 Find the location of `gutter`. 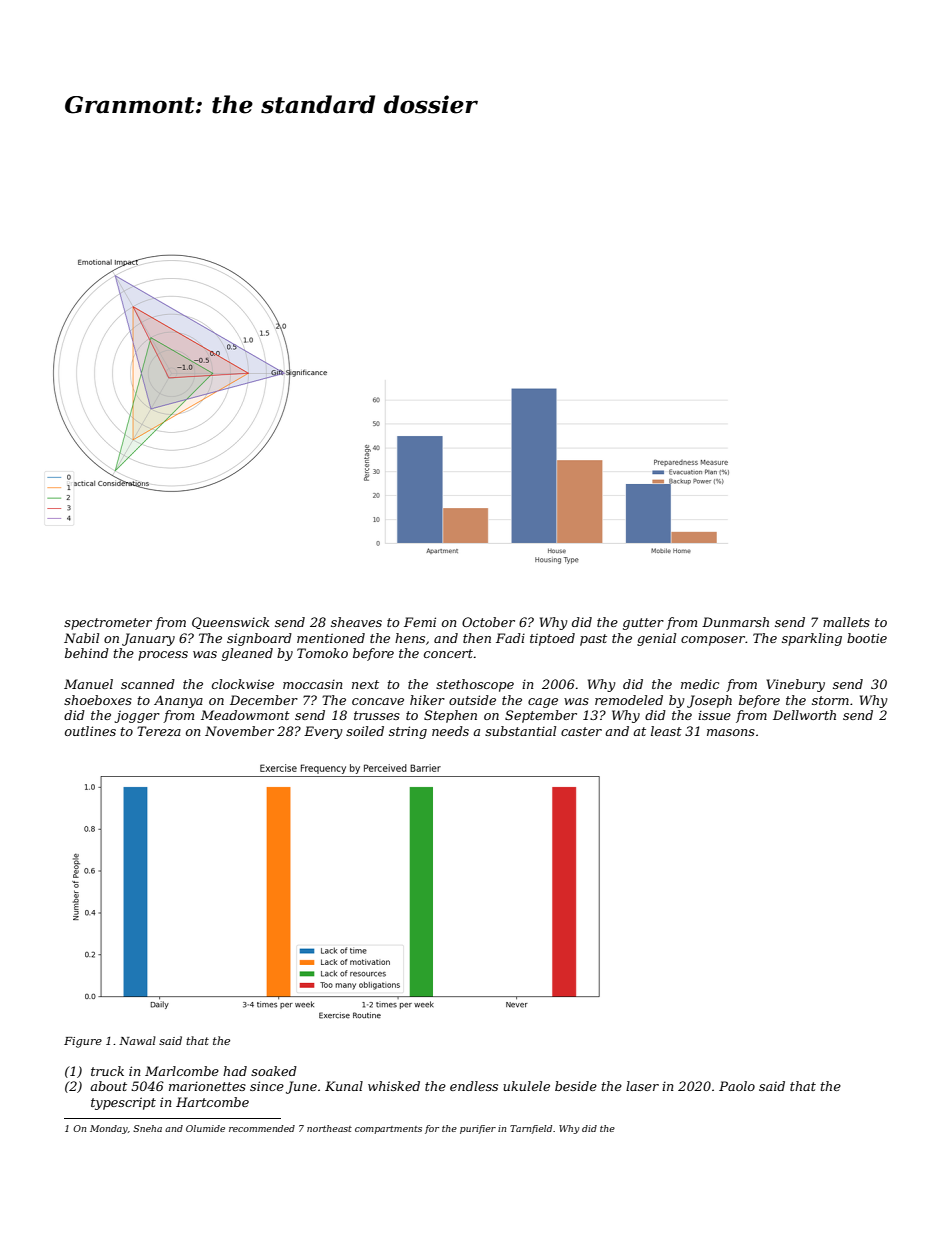

gutter is located at coordinates (643, 624).
